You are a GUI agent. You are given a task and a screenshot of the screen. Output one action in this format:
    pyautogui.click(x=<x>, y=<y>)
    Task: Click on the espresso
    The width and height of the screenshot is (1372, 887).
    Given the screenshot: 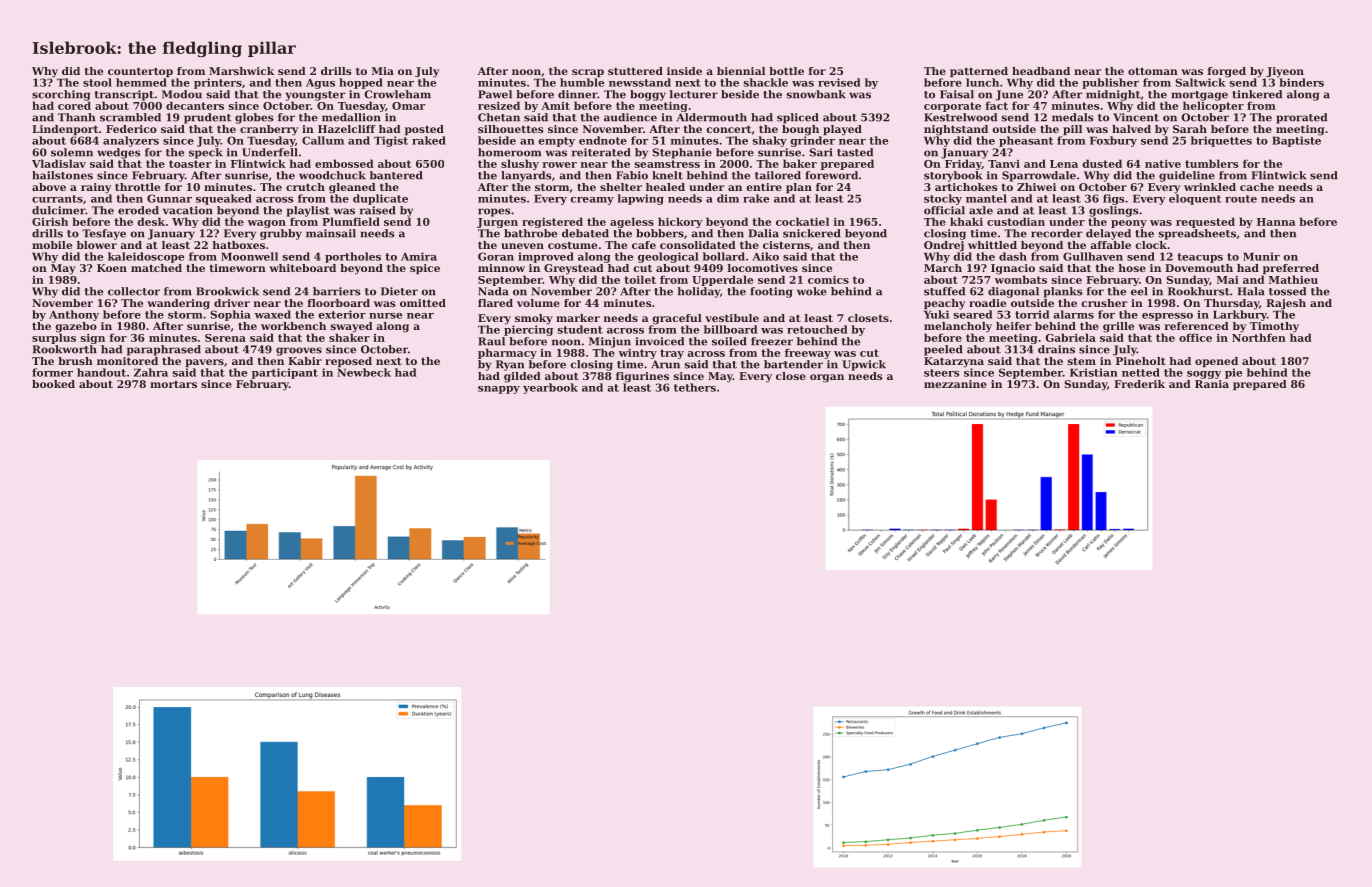 What is the action you would take?
    pyautogui.click(x=1167, y=317)
